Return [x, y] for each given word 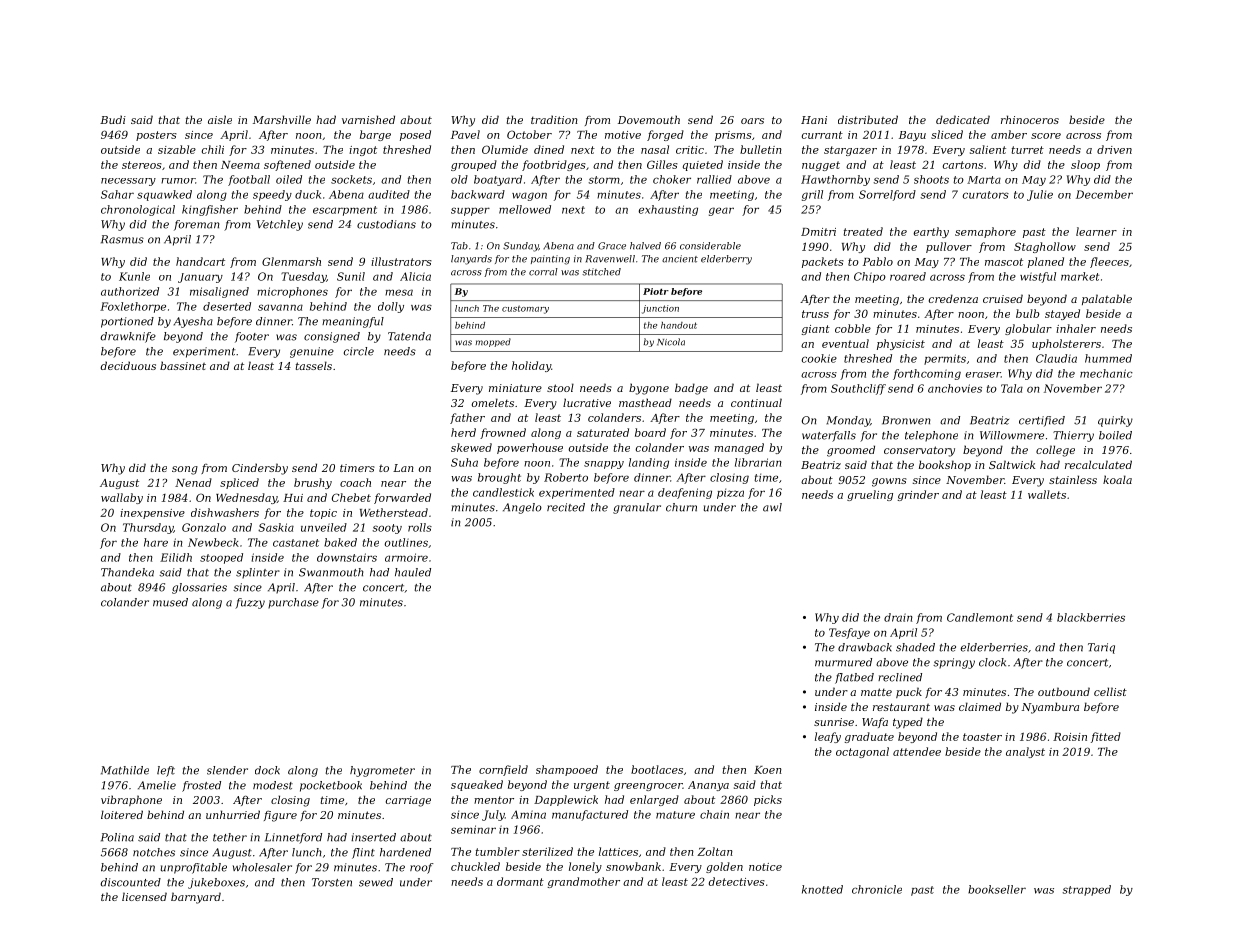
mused [170, 602]
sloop [1085, 165]
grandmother [584, 882]
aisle [220, 119]
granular [637, 508]
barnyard [196, 898]
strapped [1087, 890]
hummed [1108, 358]
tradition [554, 119]
